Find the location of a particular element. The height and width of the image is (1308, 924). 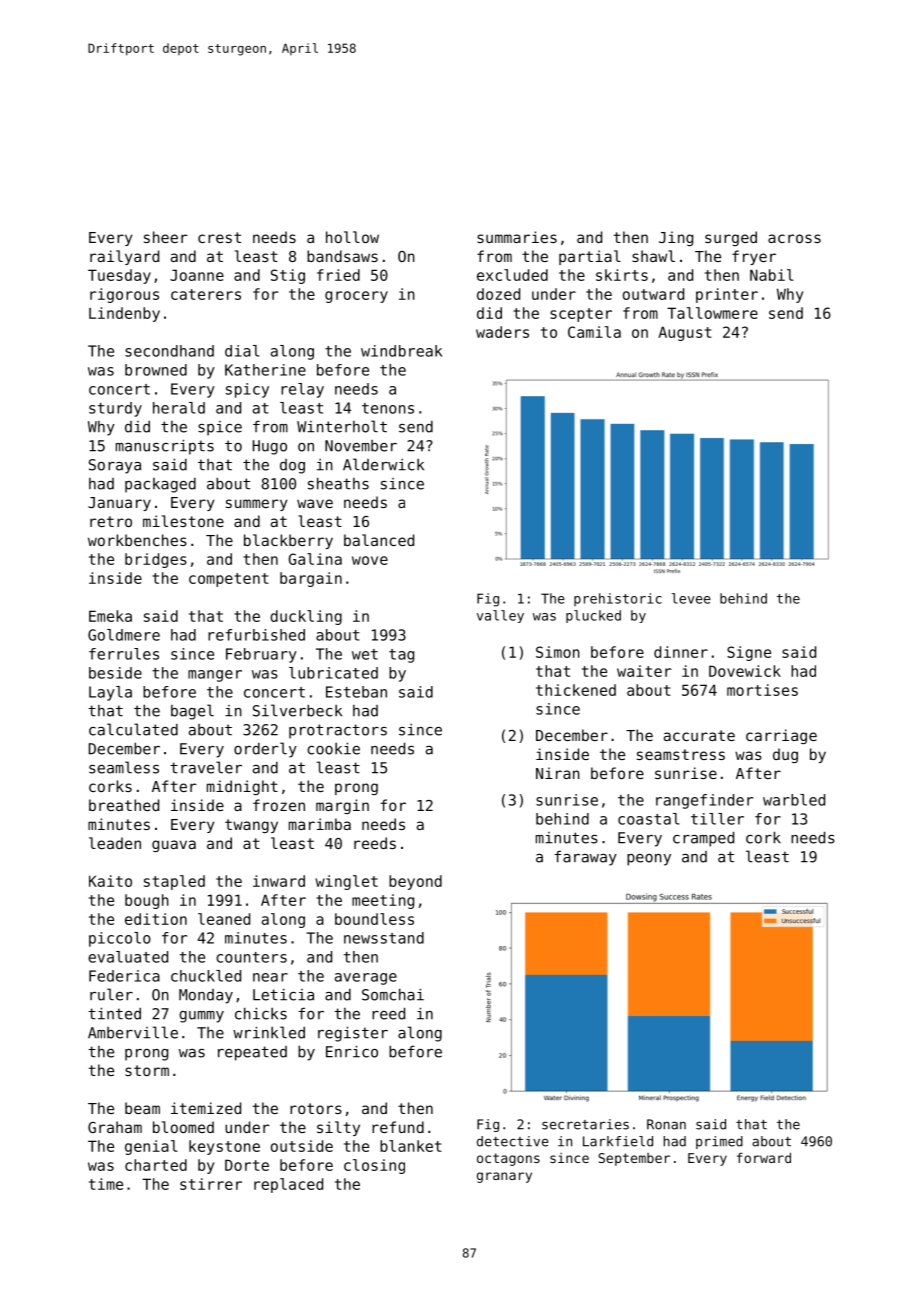

thickened is located at coordinates (576, 690).
